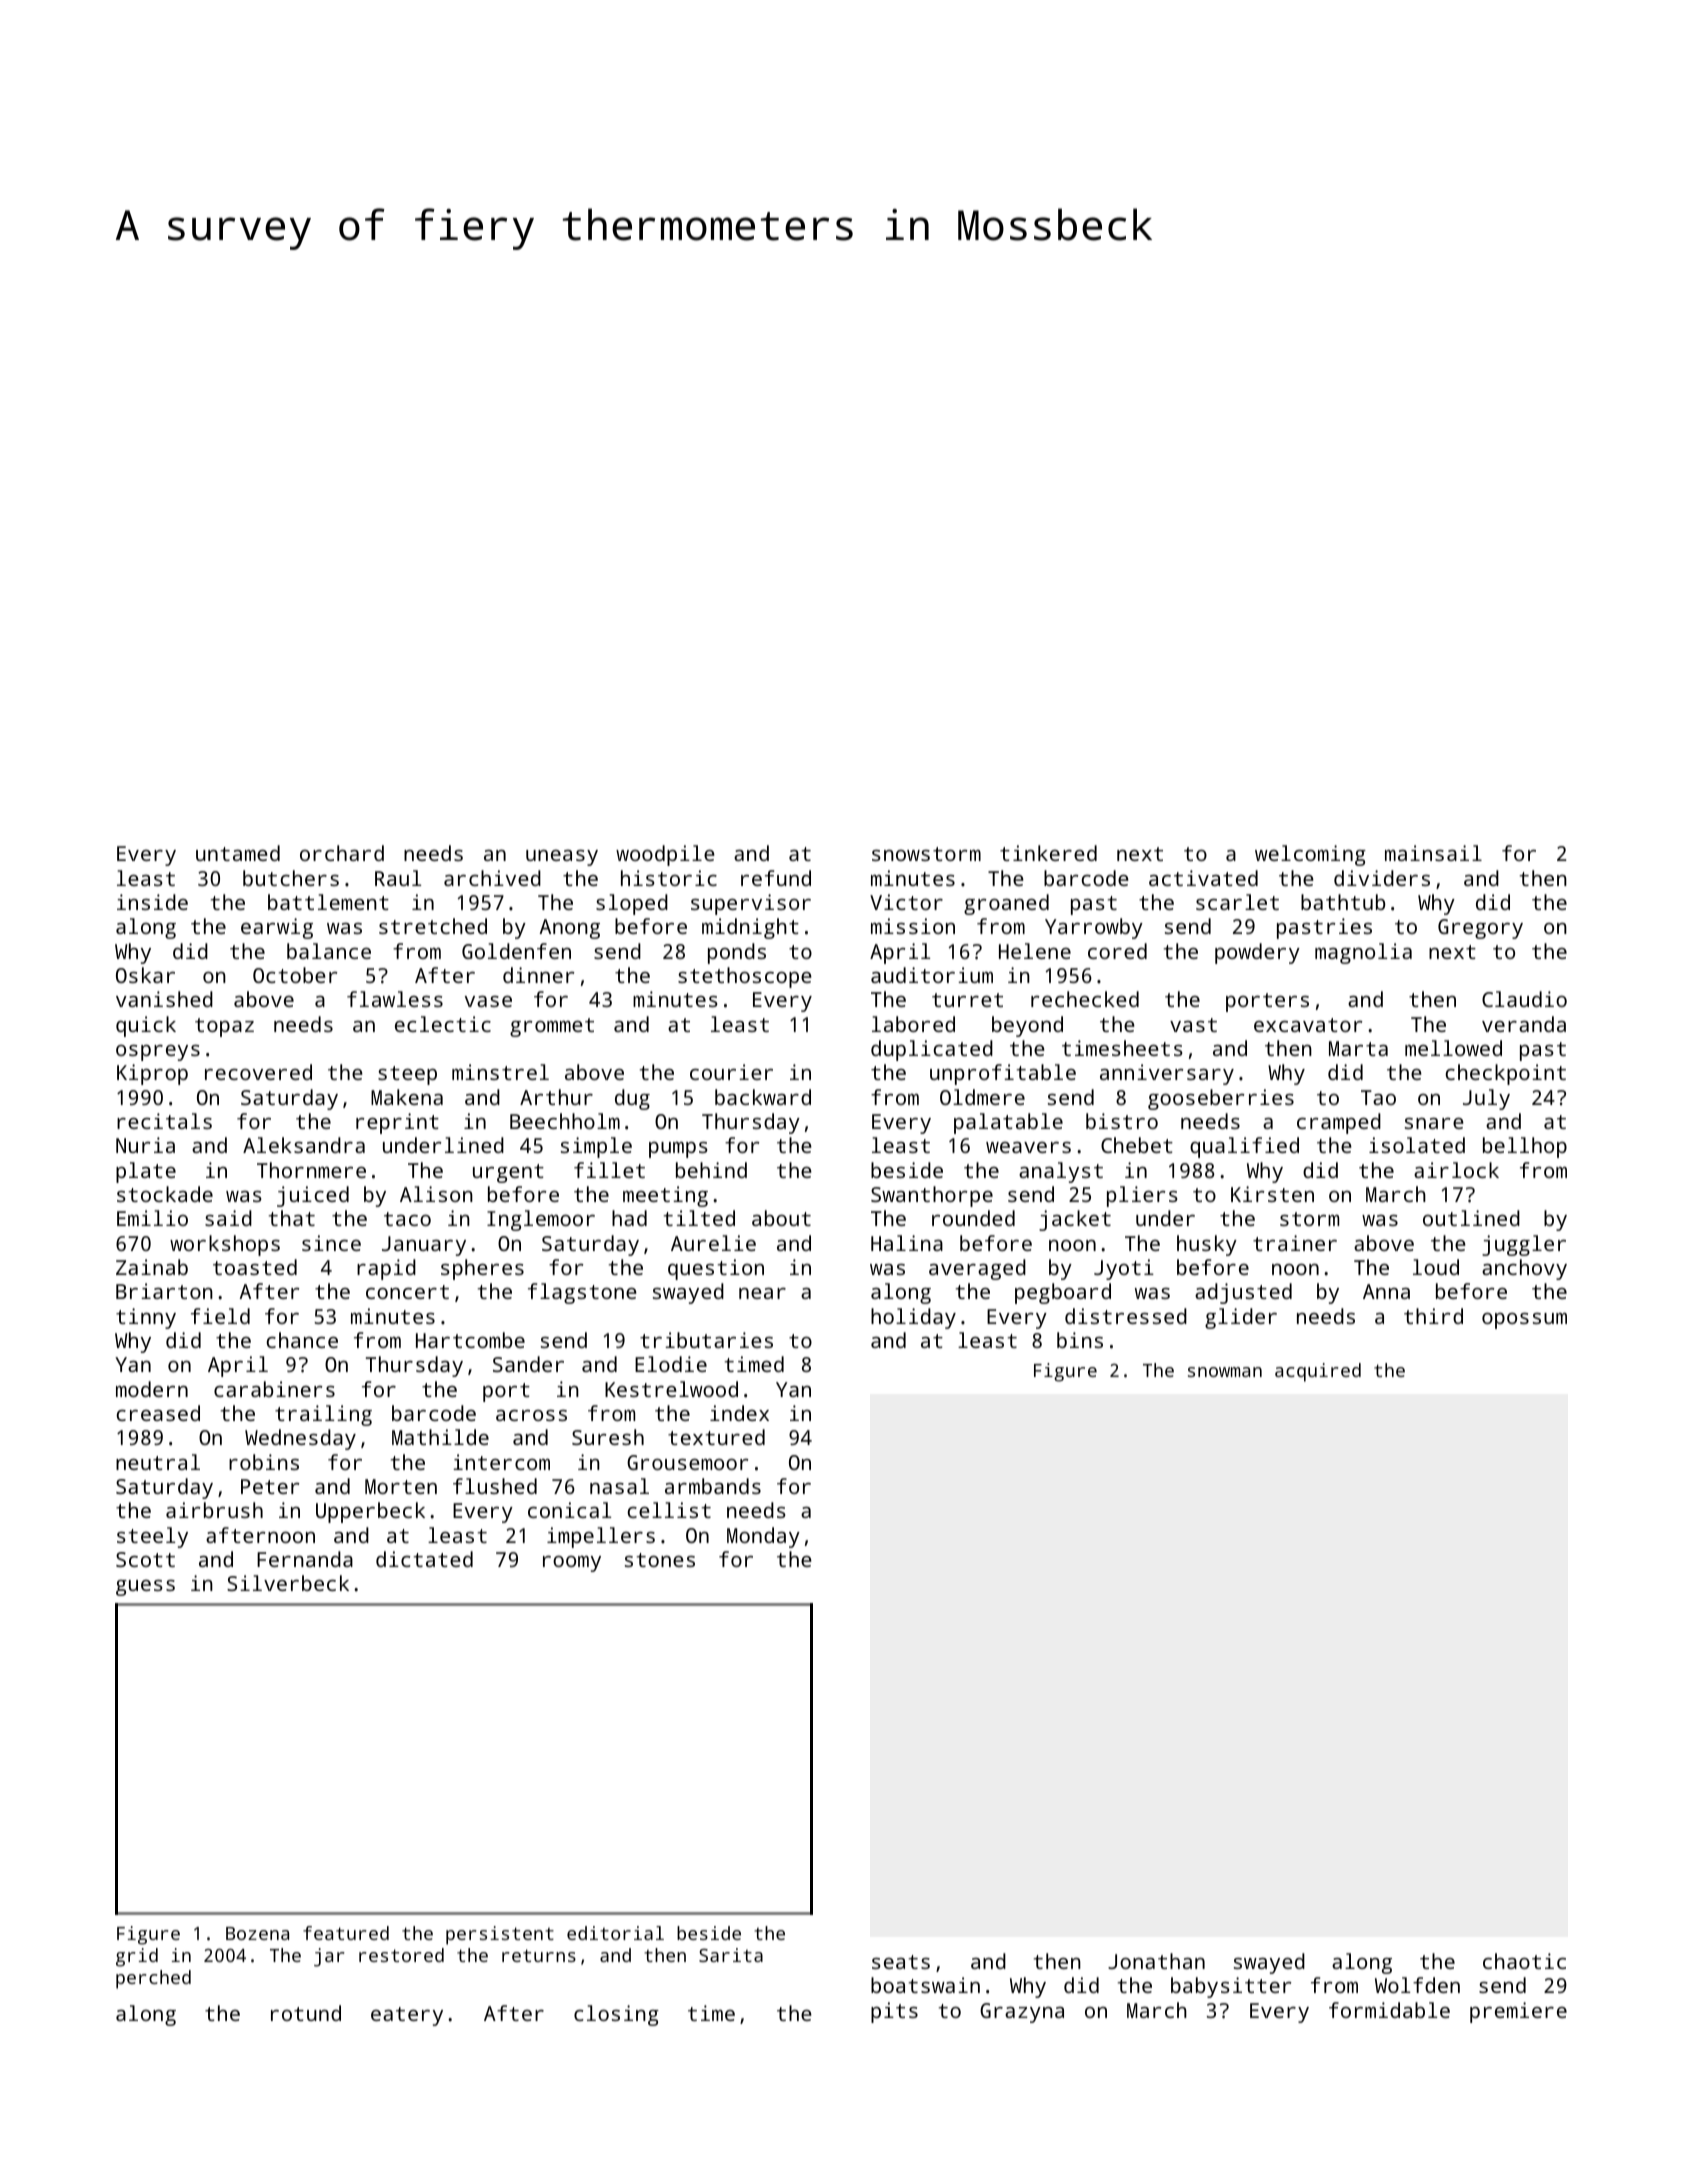  Describe the element at coordinates (342, 853) in the screenshot. I see `orchard` at that location.
